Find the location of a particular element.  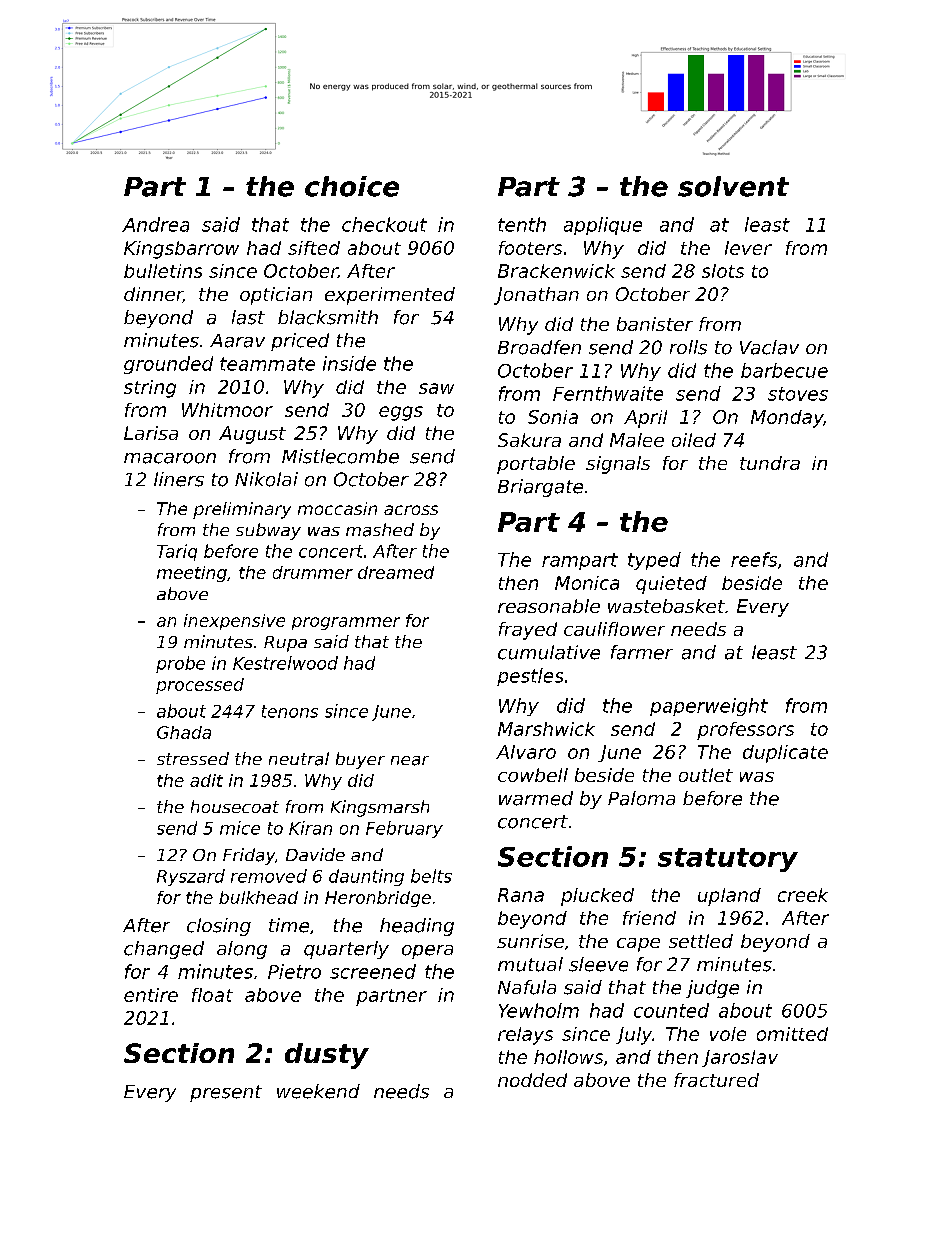

applique is located at coordinates (603, 226).
